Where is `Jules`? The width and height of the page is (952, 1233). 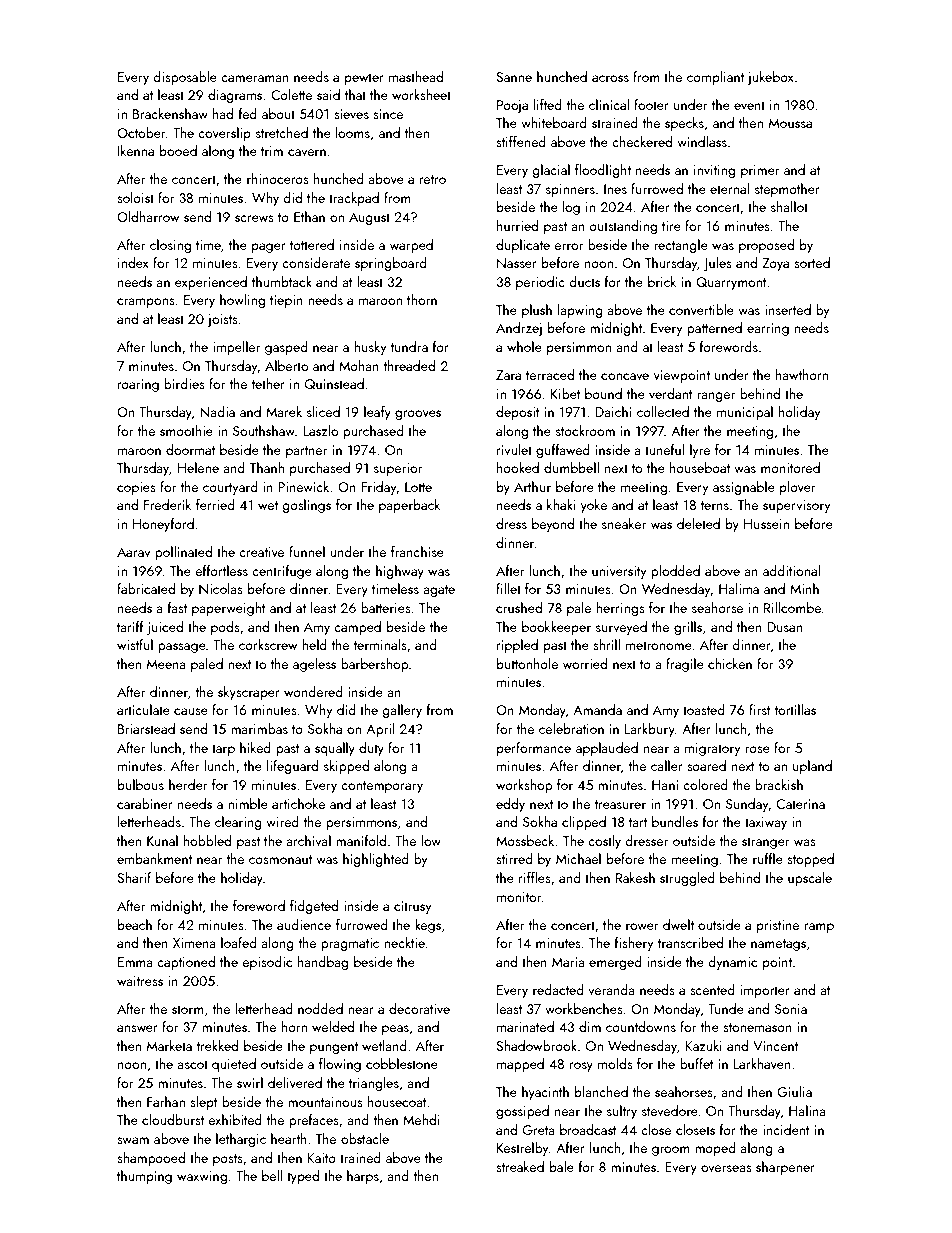 Jules is located at coordinates (717, 264).
